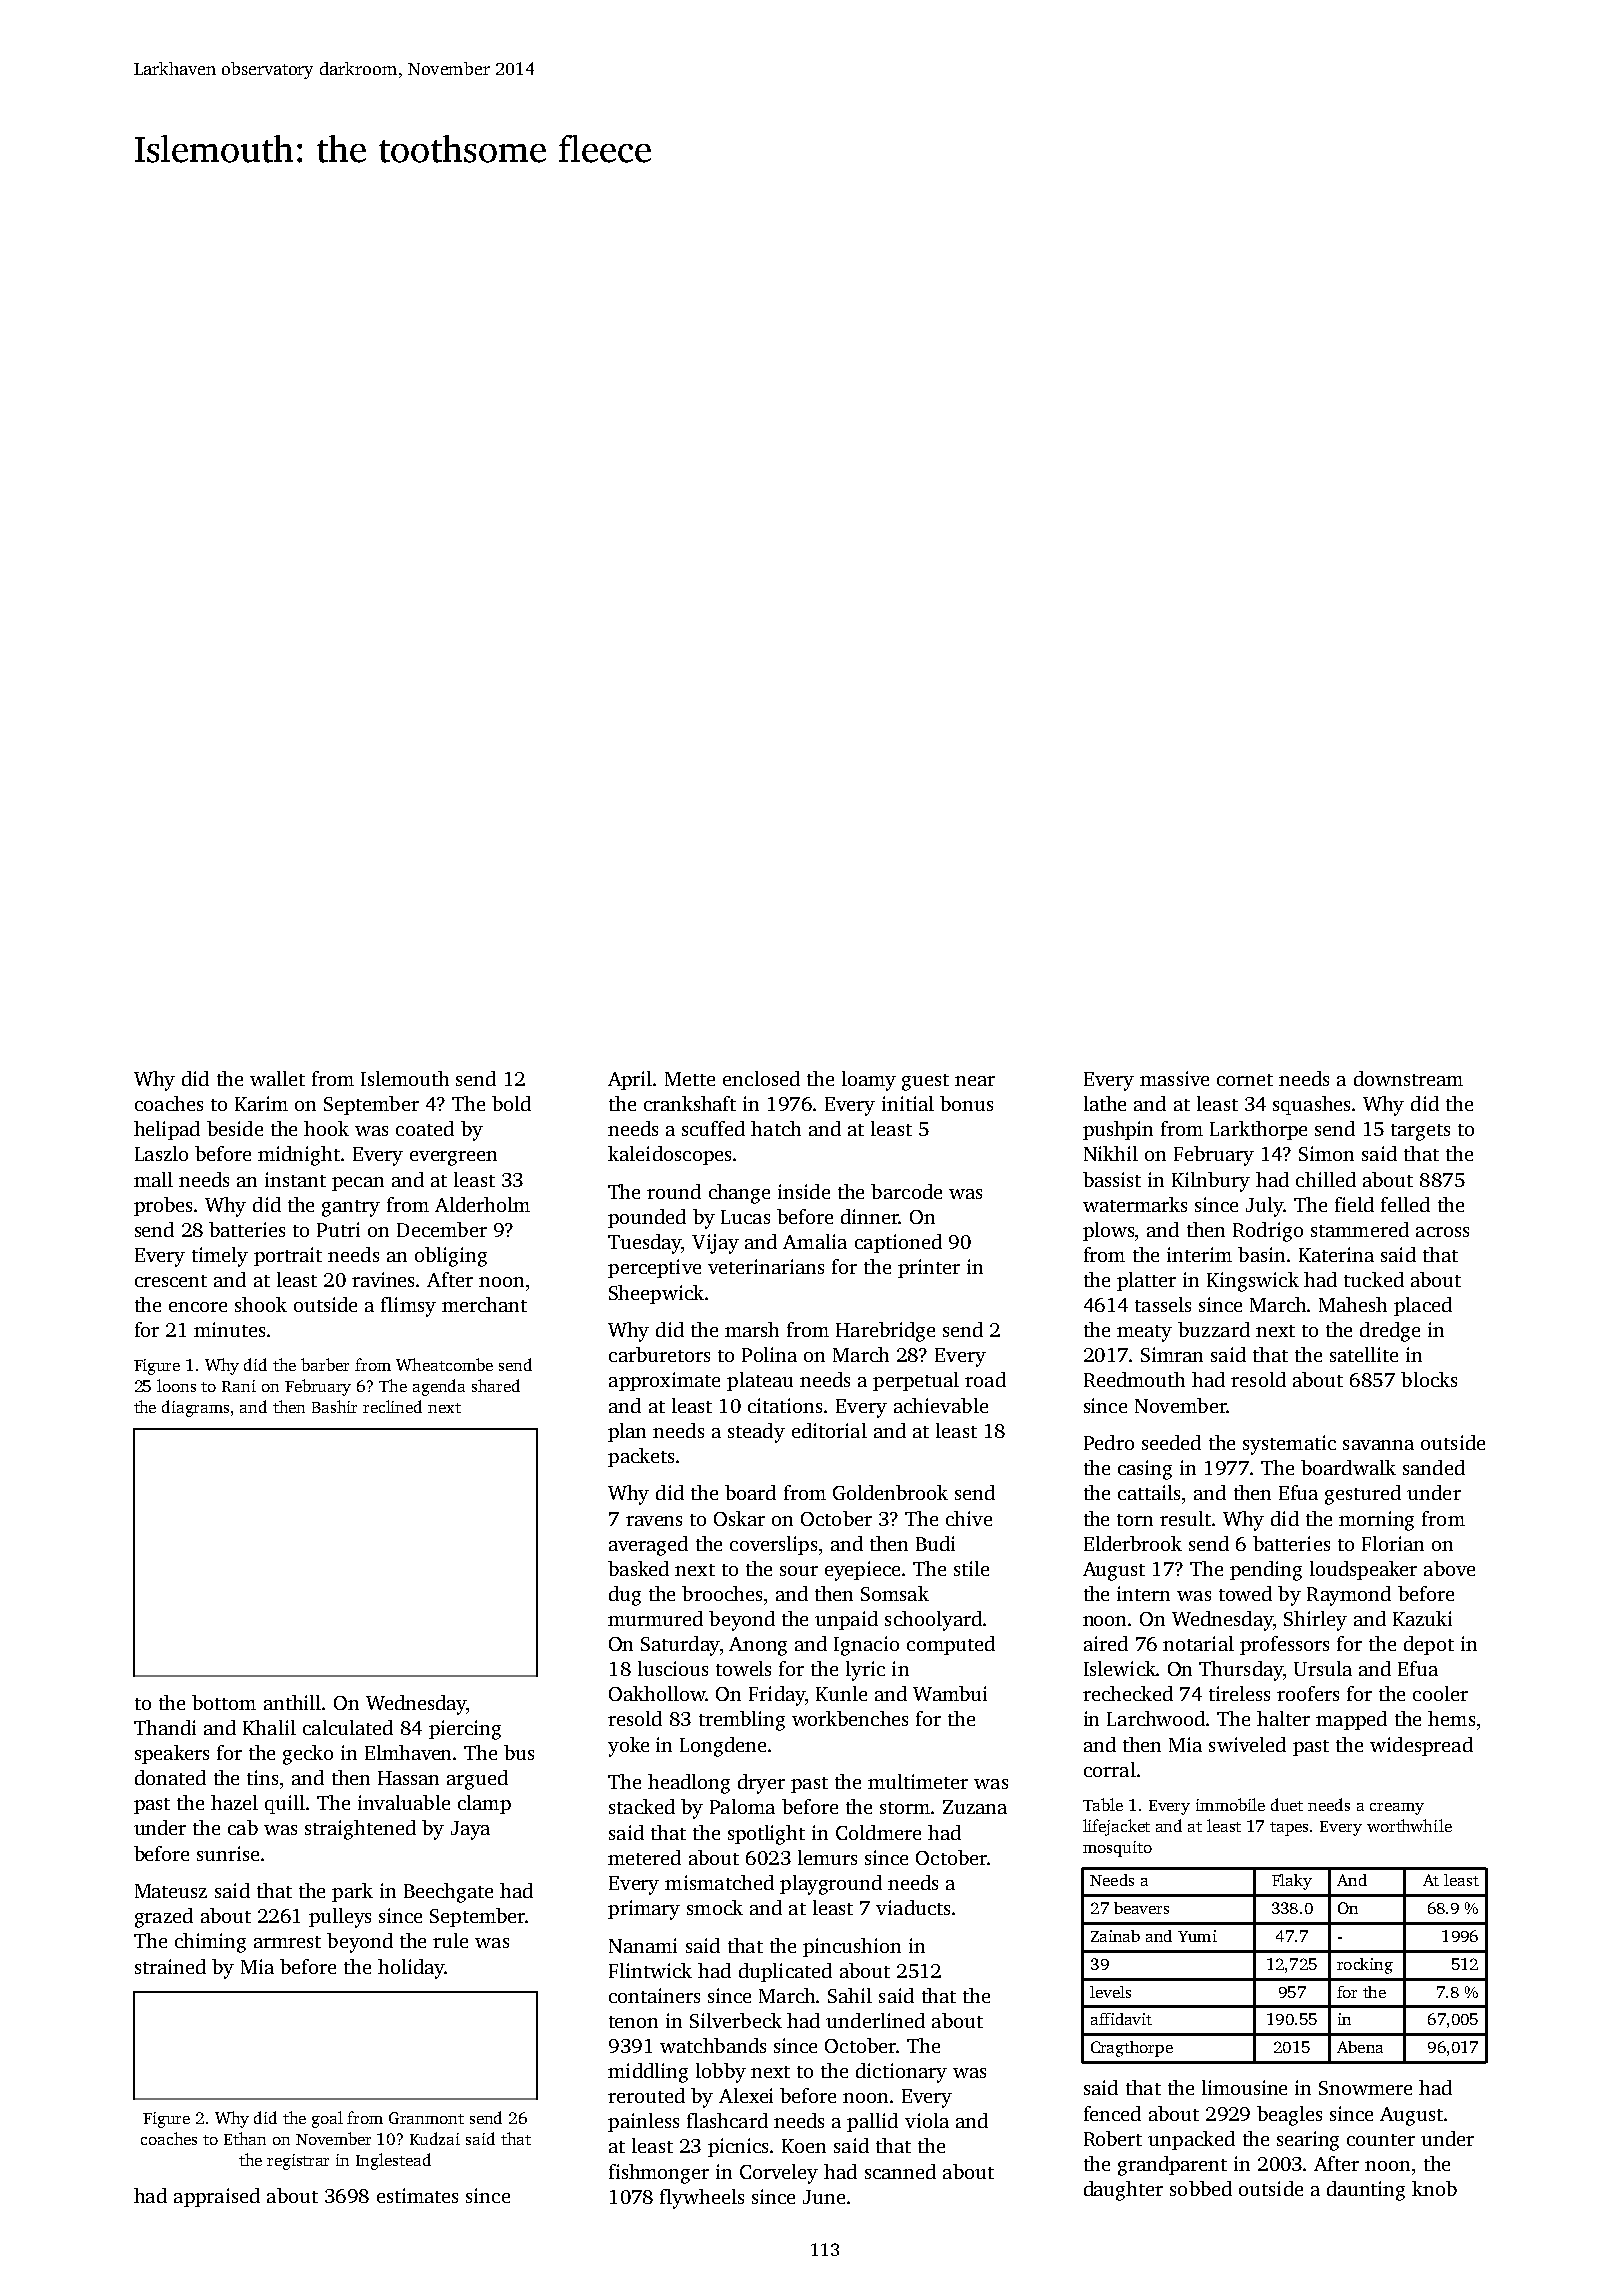  What do you see at coordinates (824, 2197) in the image?
I see `June` at bounding box center [824, 2197].
